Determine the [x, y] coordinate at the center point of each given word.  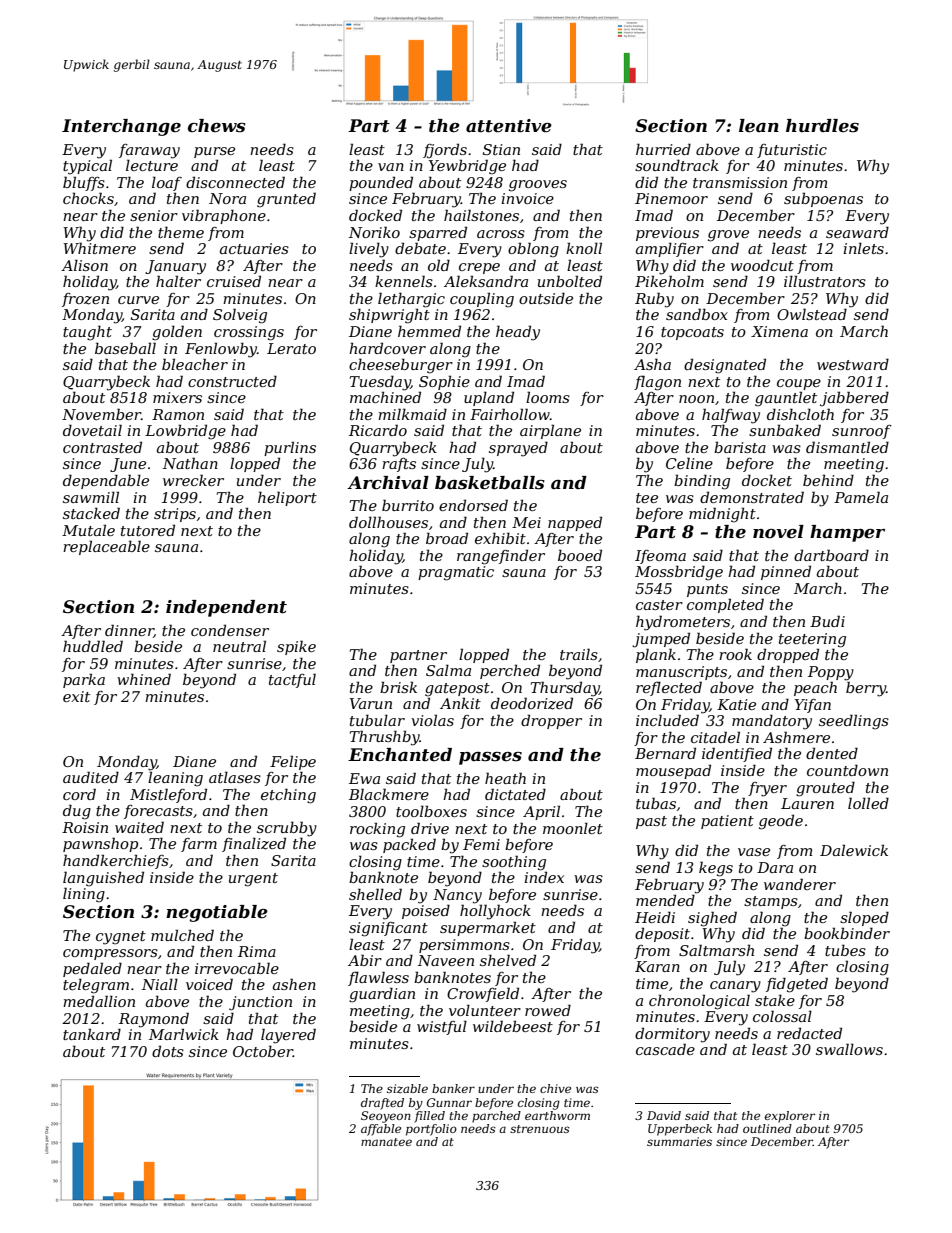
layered [288, 1036]
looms [548, 397]
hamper [847, 533]
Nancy [457, 896]
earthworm [557, 1115]
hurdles [822, 126]
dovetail [92, 430]
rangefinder [501, 557]
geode [781, 822]
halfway [731, 416]
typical [87, 167]
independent [226, 608]
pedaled [92, 969]
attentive [509, 126]
